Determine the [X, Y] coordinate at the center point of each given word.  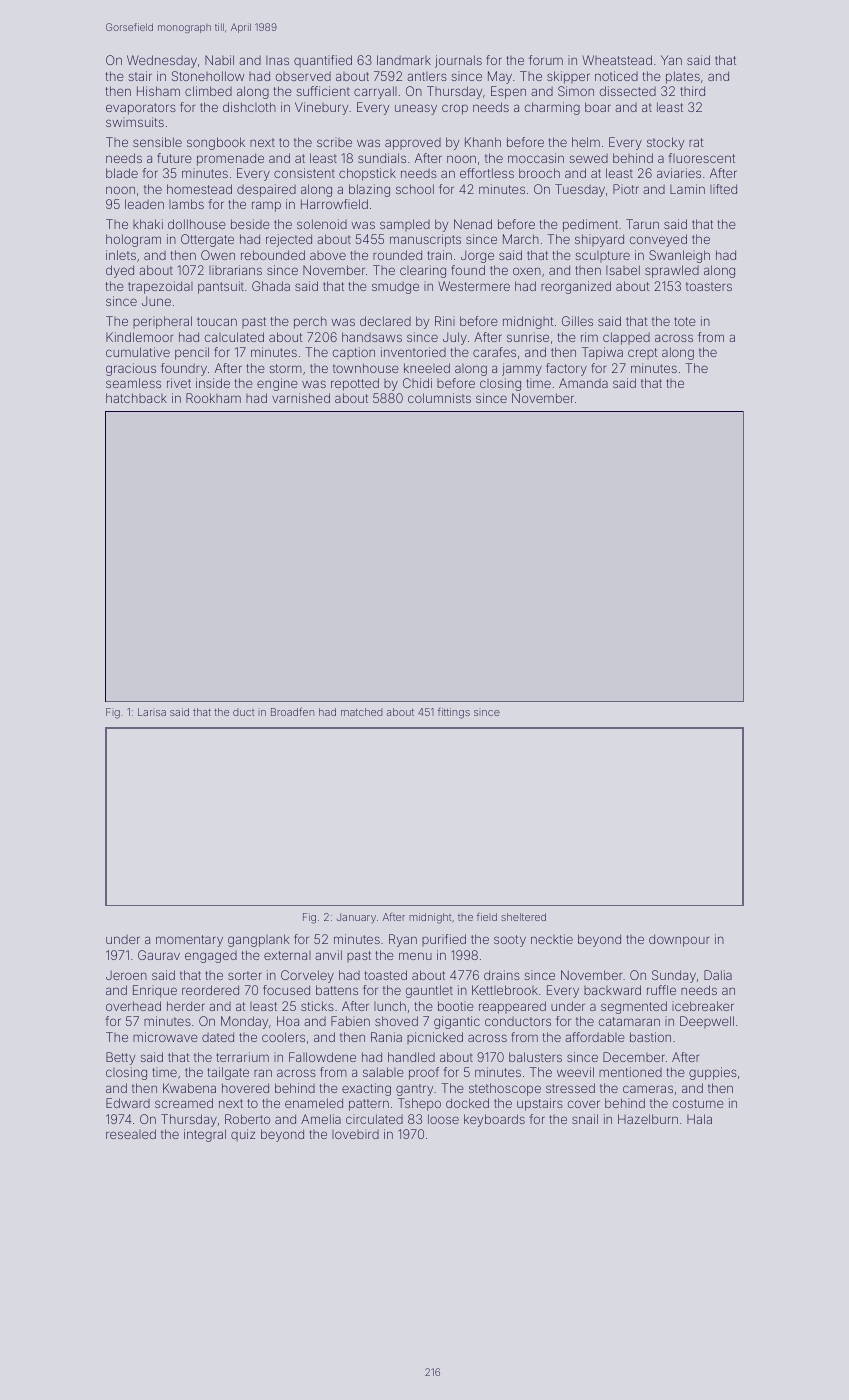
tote [685, 321]
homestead [199, 189]
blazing [369, 190]
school [415, 189]
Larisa [152, 712]
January [356, 918]
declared [385, 321]
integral [205, 1135]
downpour [679, 940]
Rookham [213, 398]
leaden [144, 204]
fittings [454, 713]
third [692, 91]
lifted [723, 189]
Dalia [718, 975]
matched [361, 712]
